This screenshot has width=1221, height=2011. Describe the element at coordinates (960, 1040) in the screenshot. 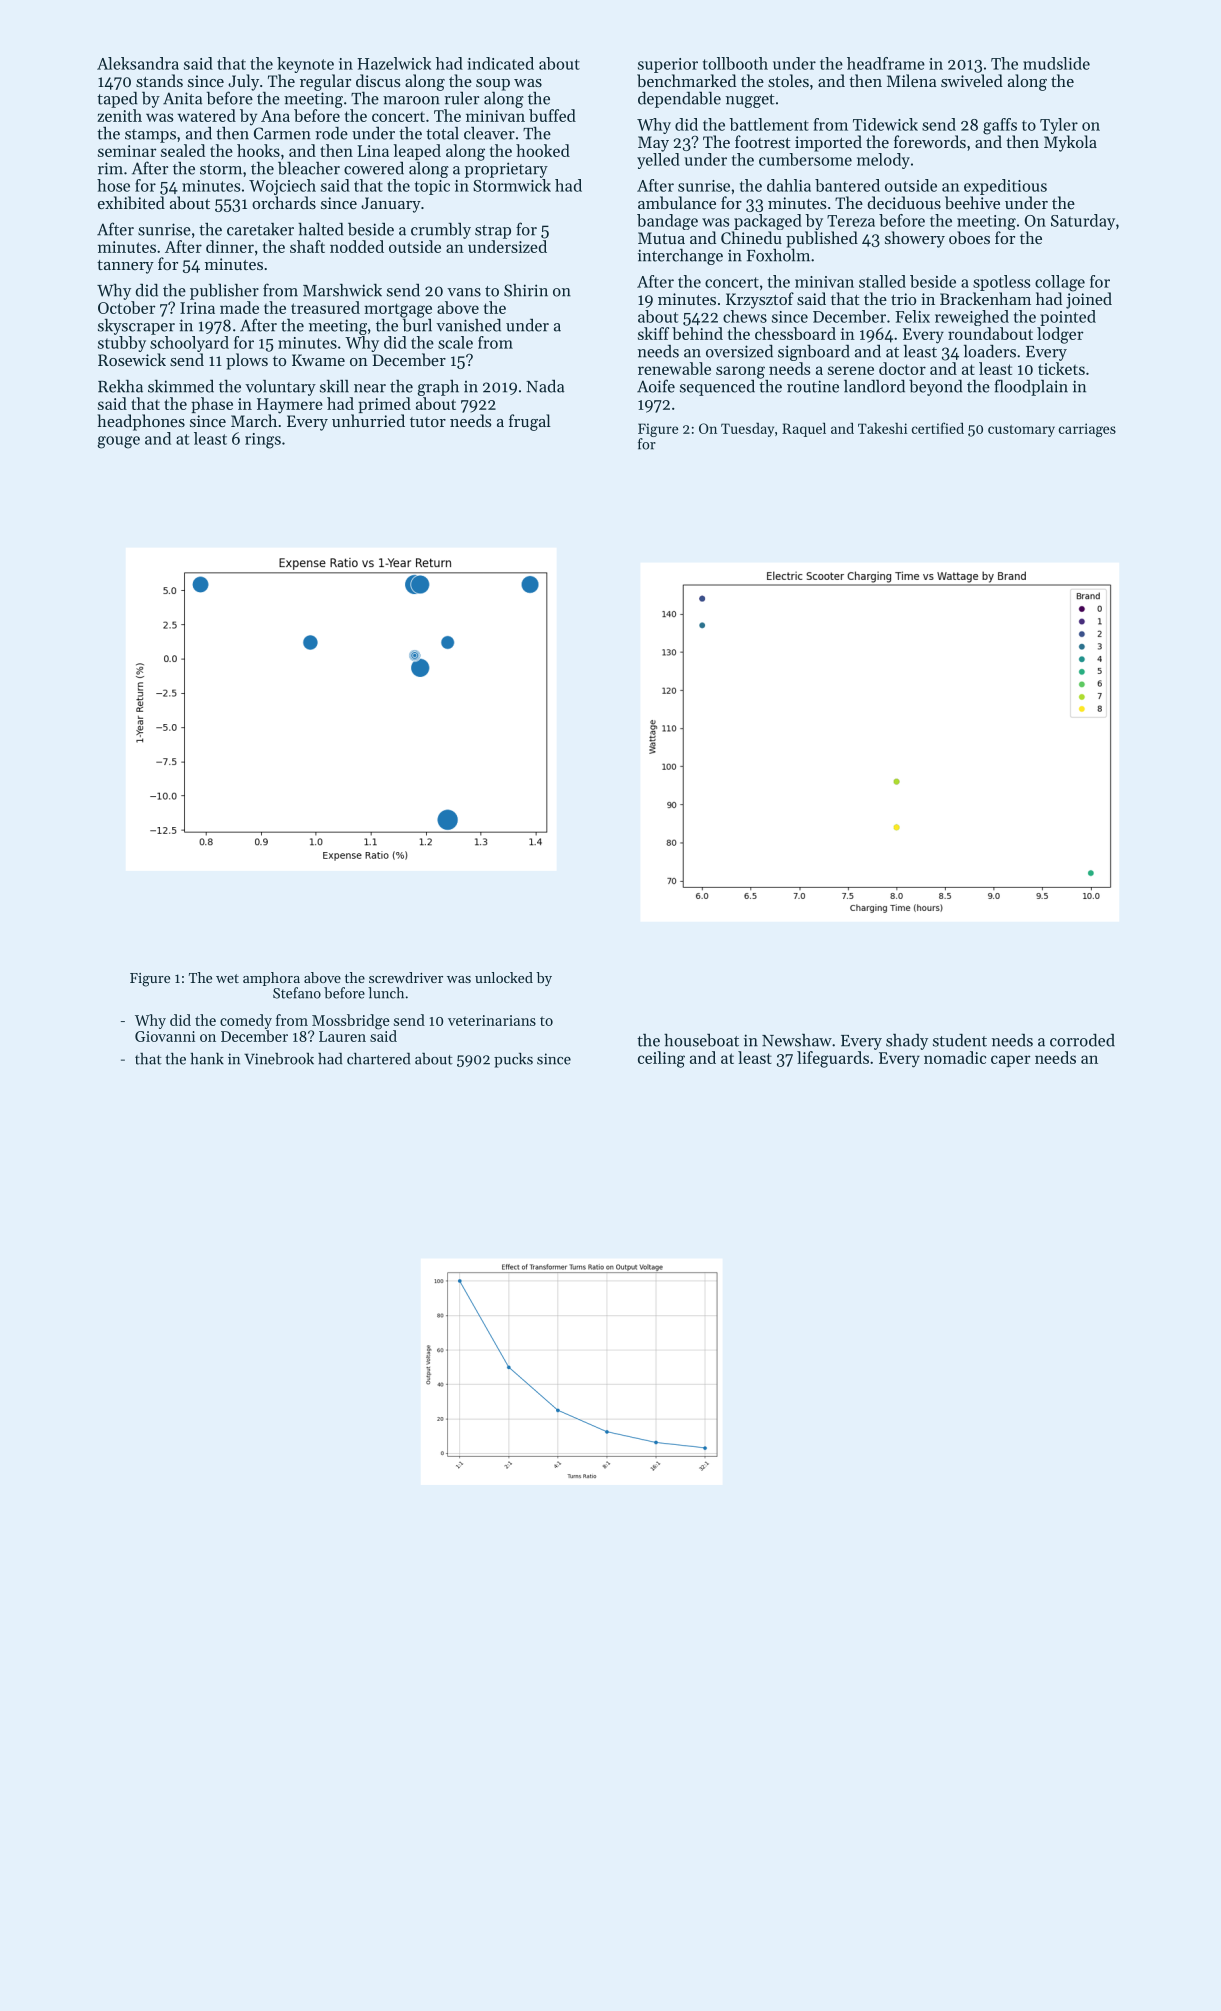

I see `student` at that location.
